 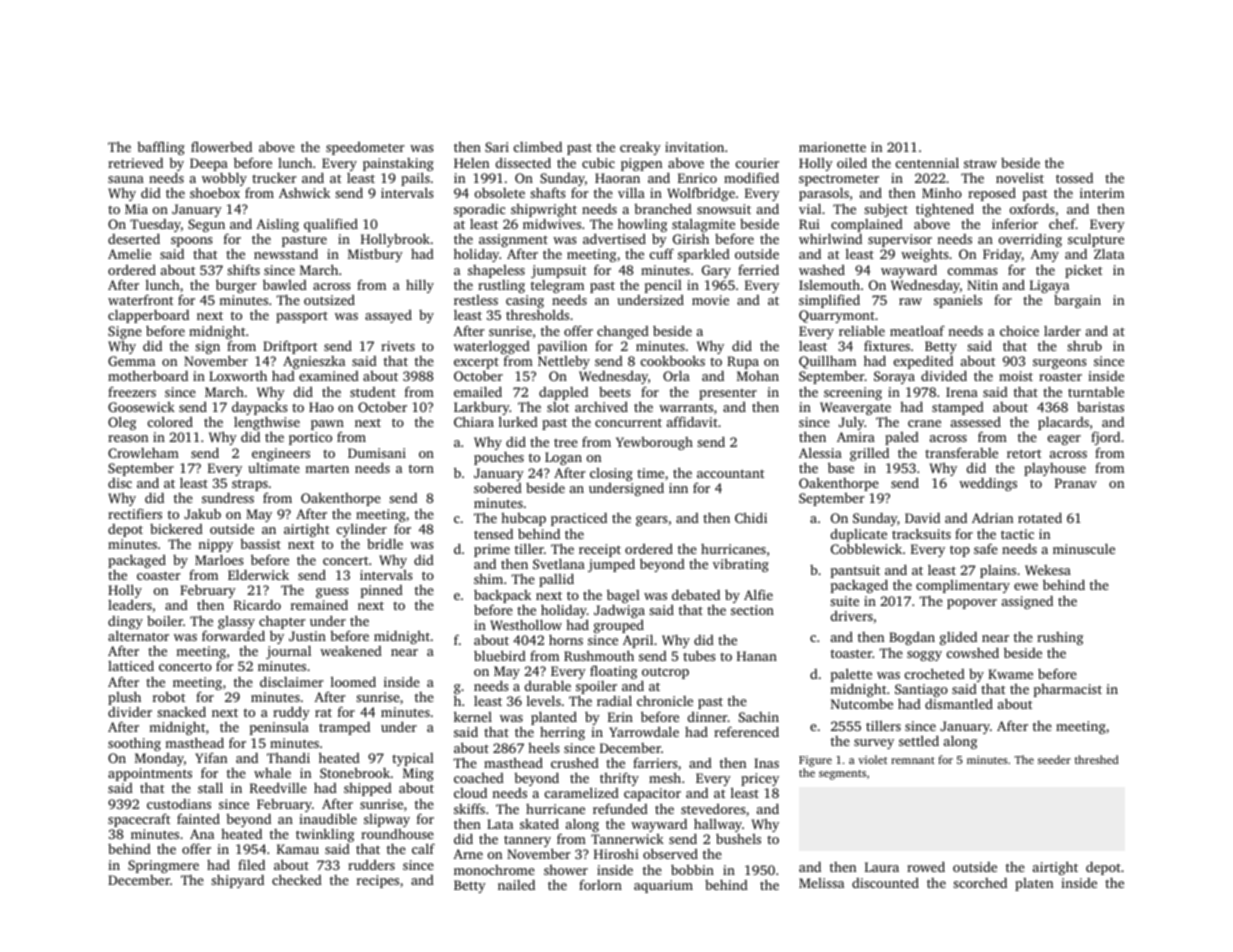 I want to click on sobered, so click(x=498, y=488).
